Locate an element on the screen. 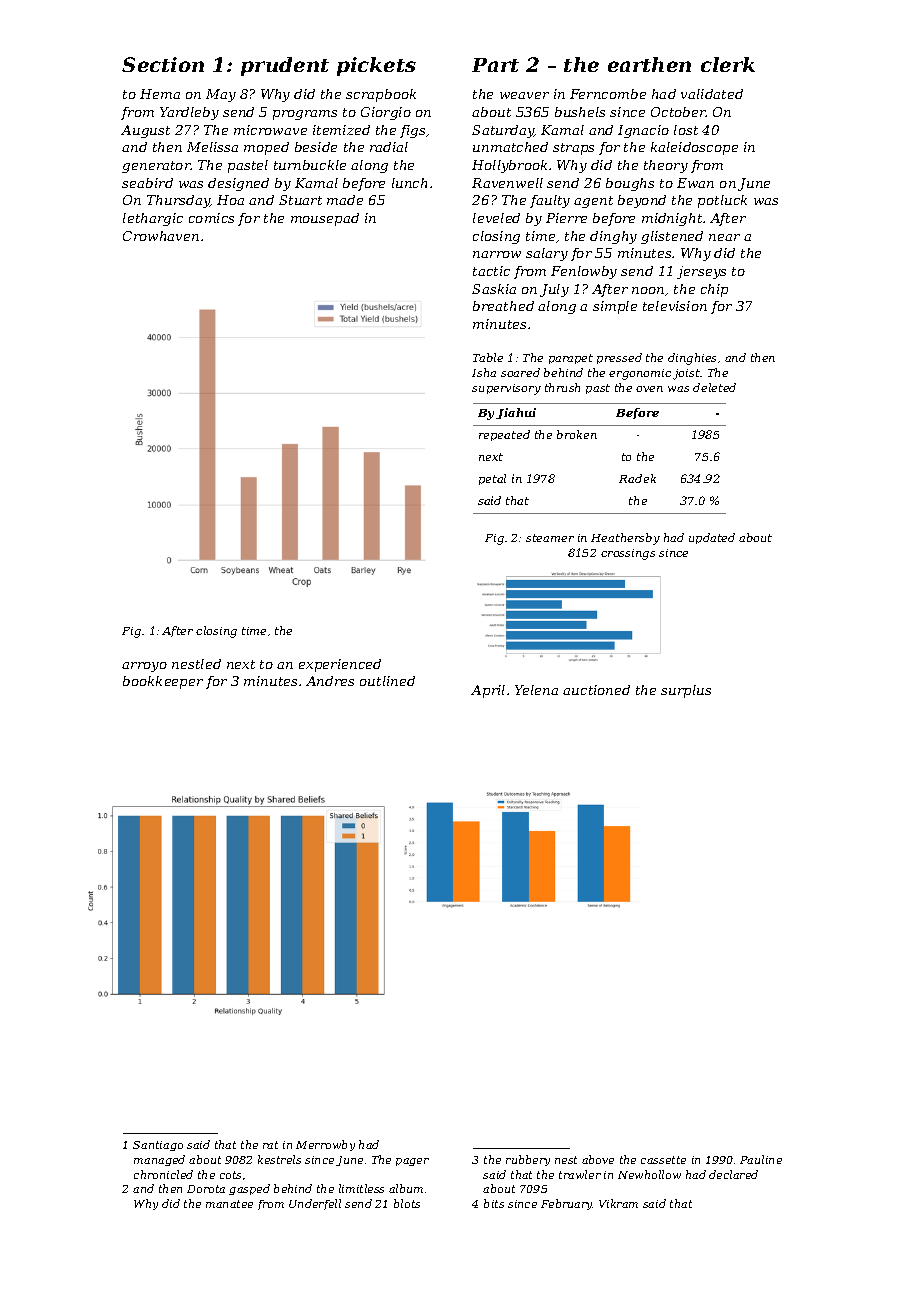  pager is located at coordinates (412, 1162).
